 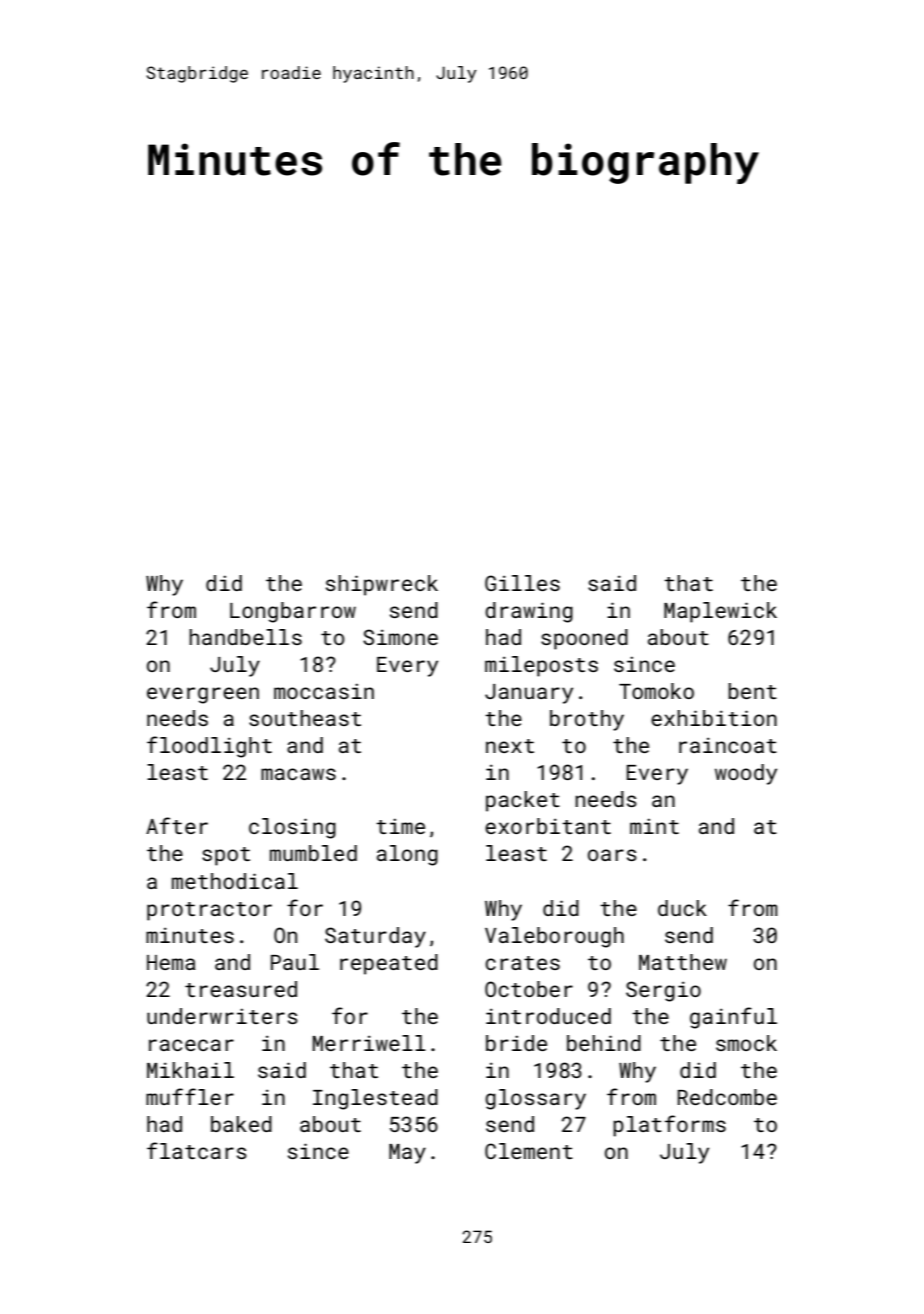 What do you see at coordinates (295, 962) in the screenshot?
I see `Paul` at bounding box center [295, 962].
